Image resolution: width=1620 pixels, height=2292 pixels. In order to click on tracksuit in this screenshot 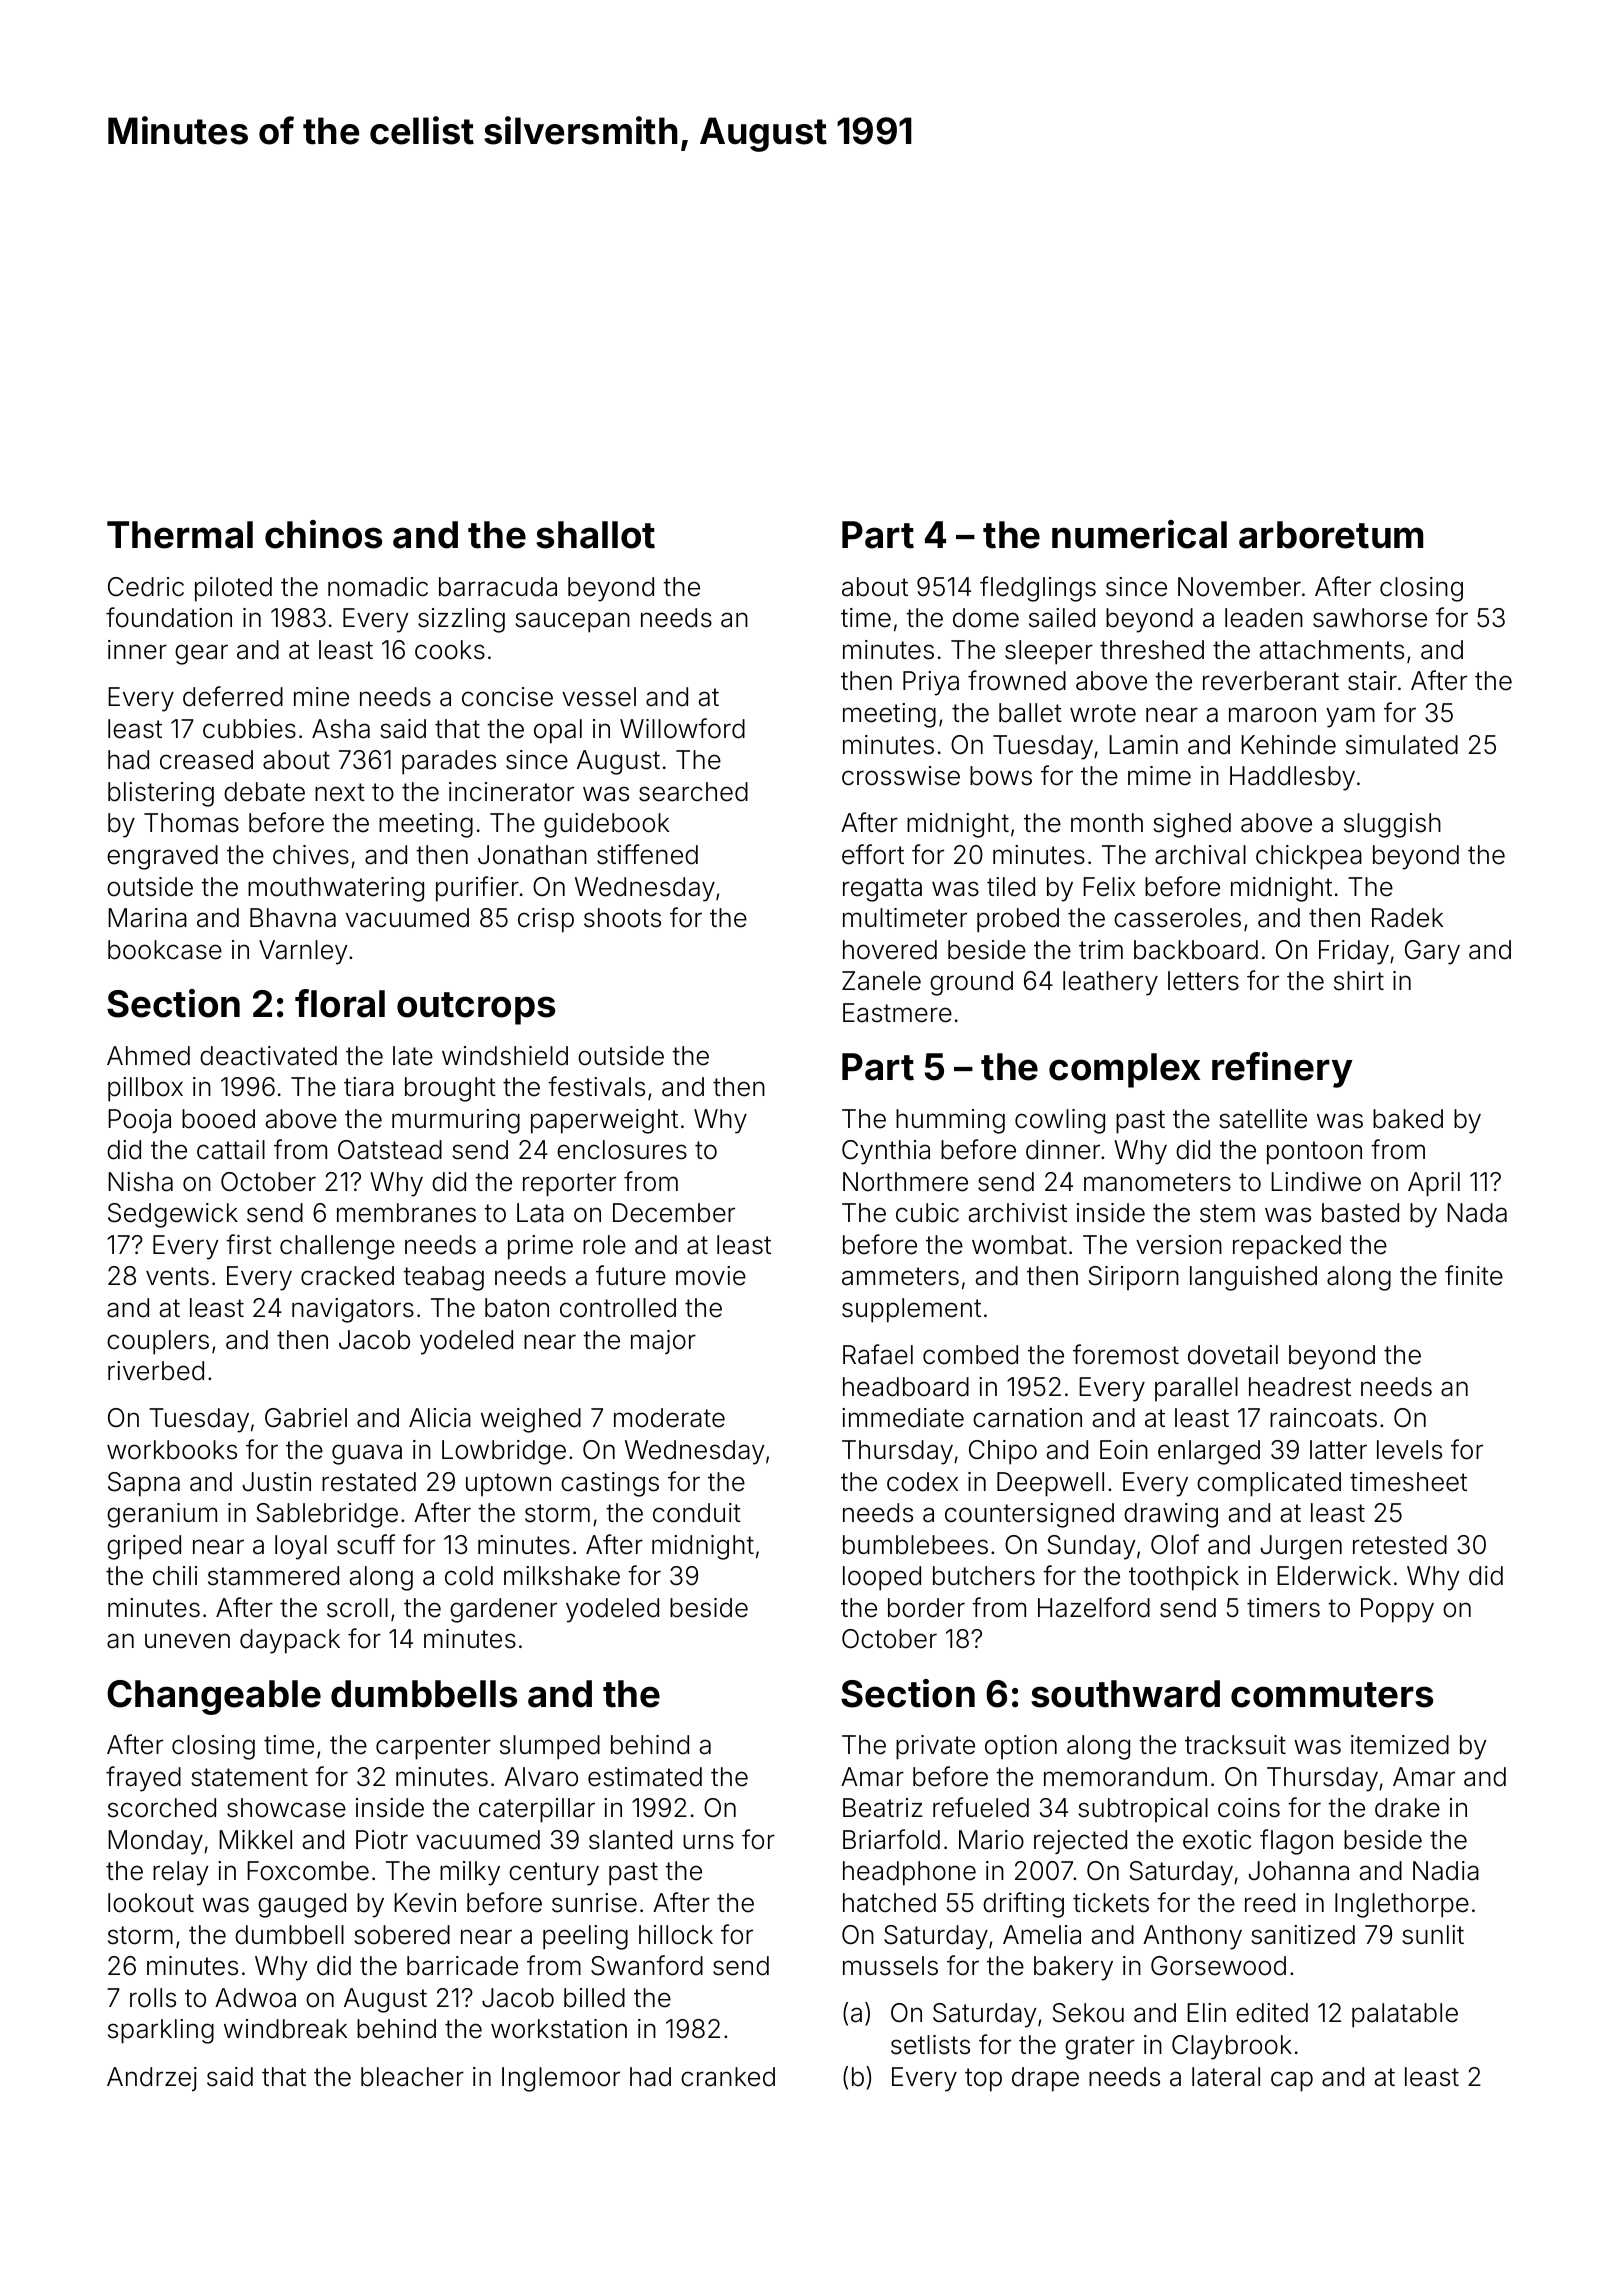, I will do `click(1235, 1745)`.
